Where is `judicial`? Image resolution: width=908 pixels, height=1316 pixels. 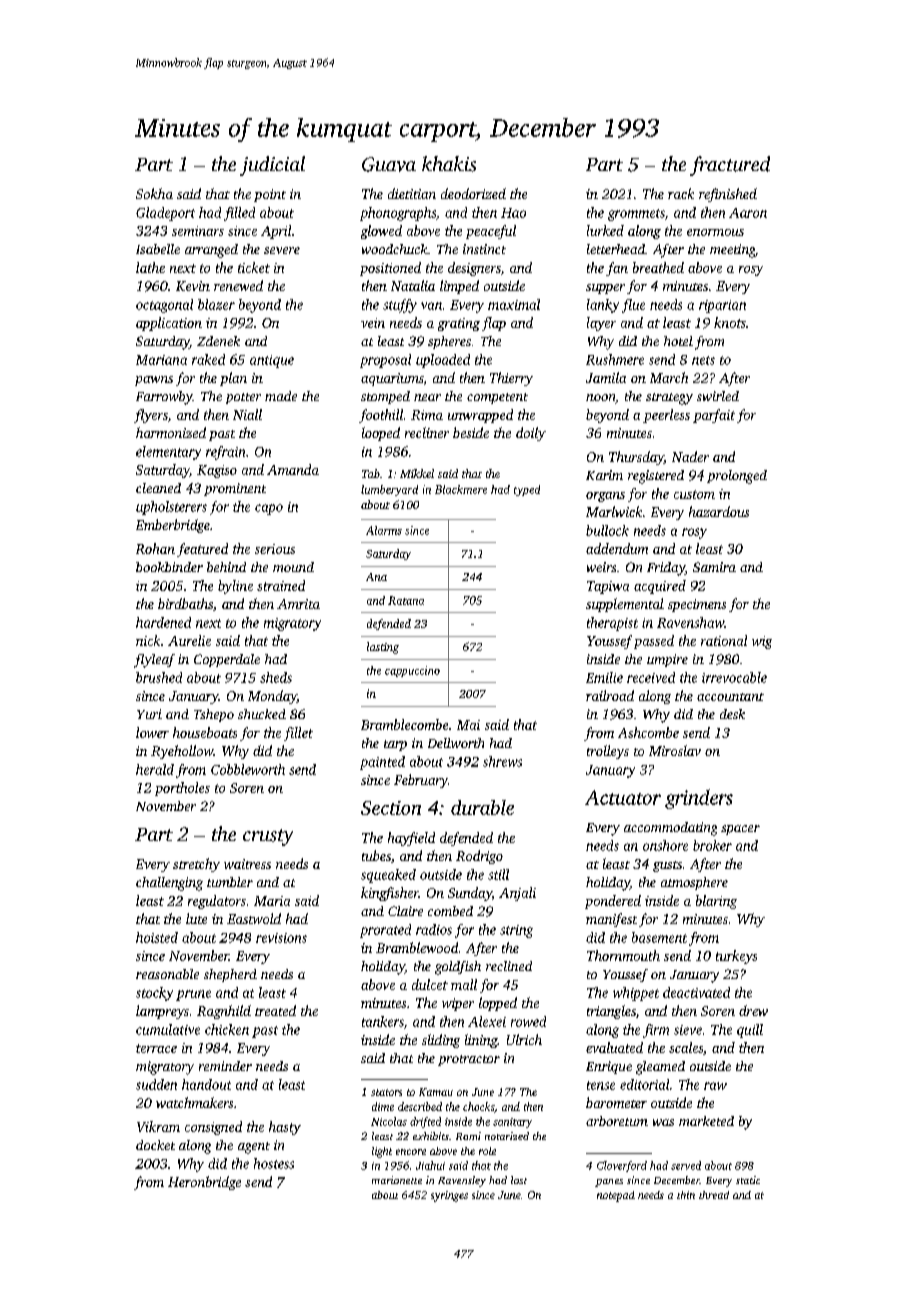
judicial is located at coordinates (272, 166).
